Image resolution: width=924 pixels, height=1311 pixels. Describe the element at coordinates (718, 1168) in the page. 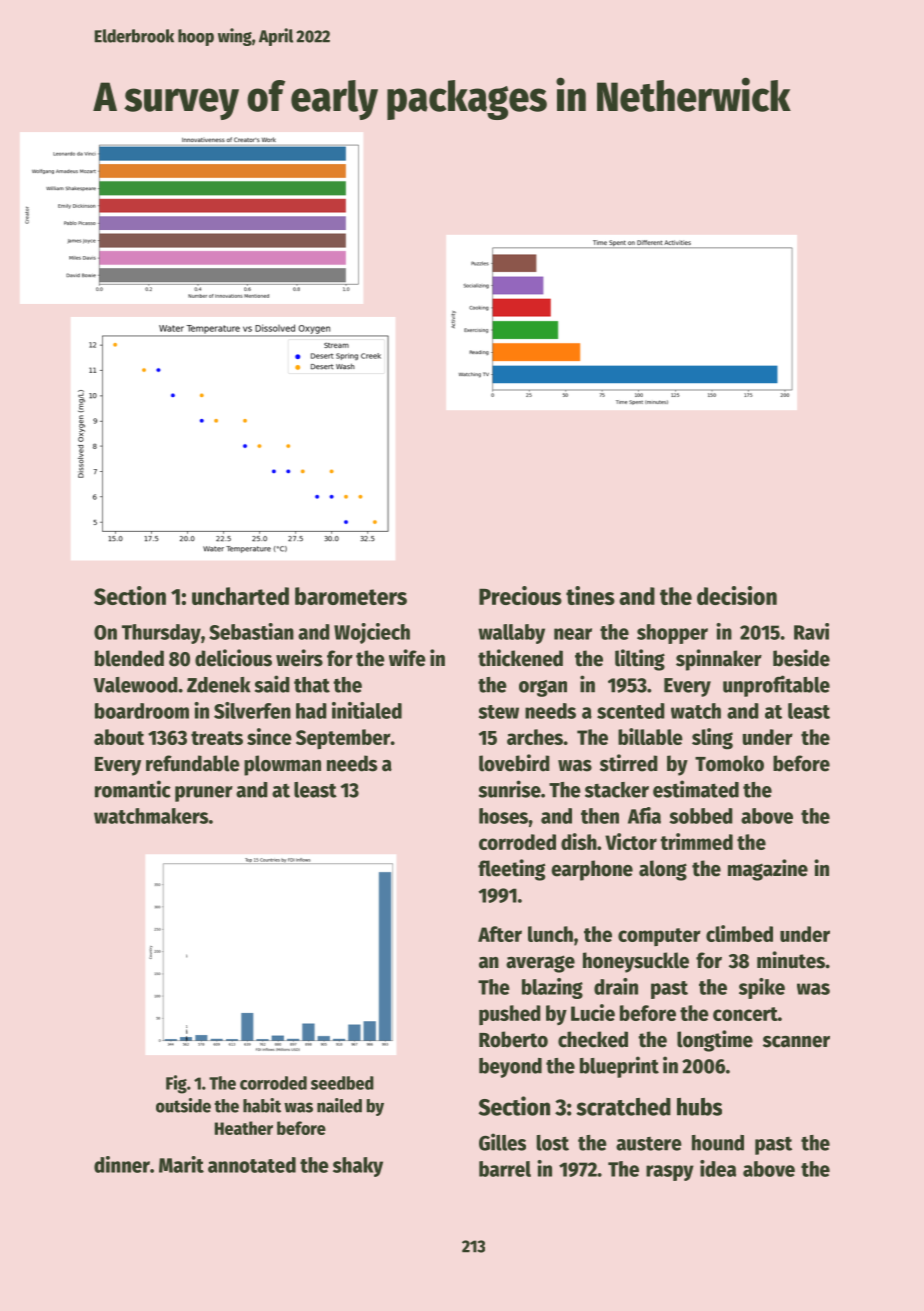

I see `idea` at that location.
